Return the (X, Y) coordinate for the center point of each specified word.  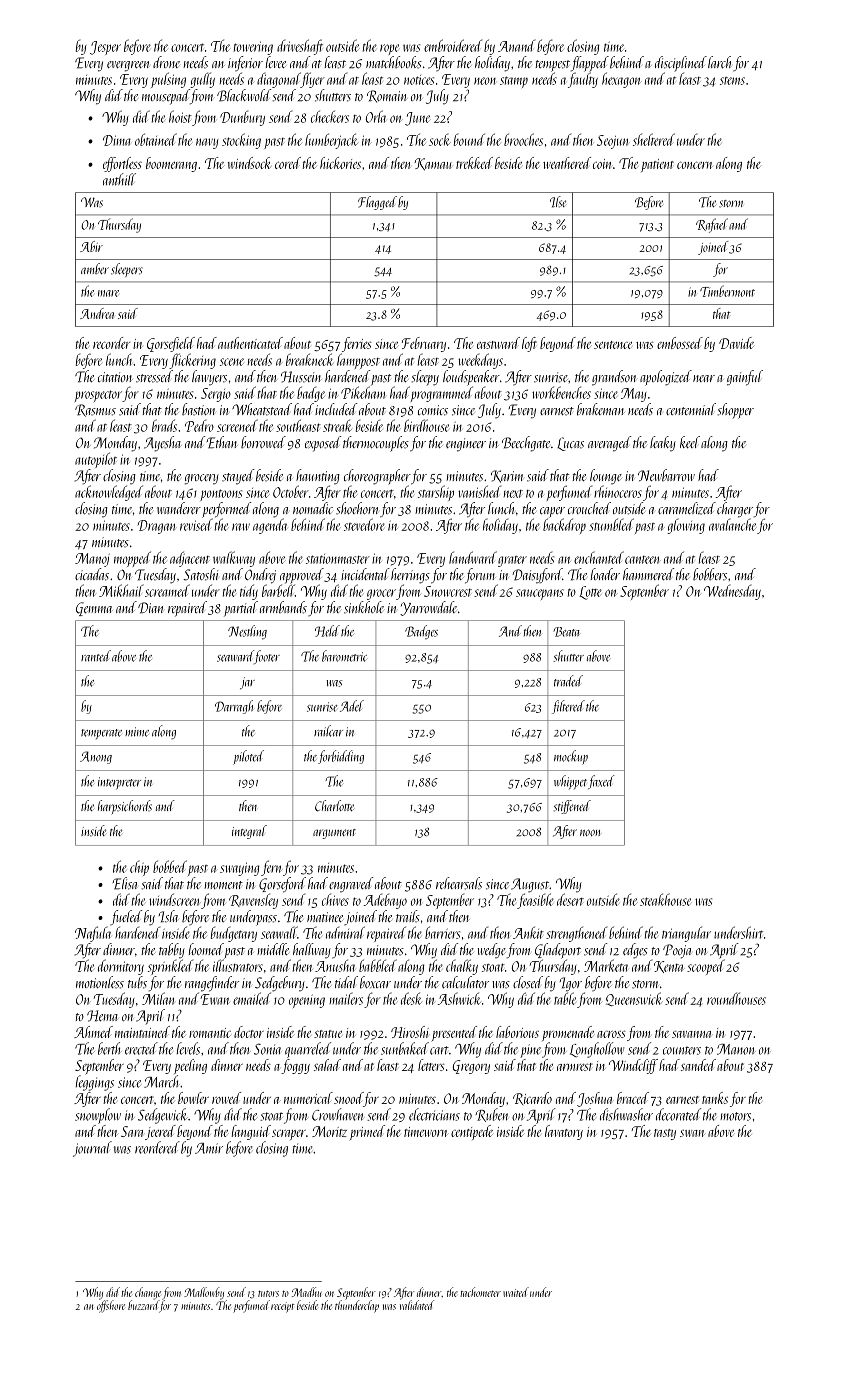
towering (253, 48)
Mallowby (204, 1293)
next (513, 494)
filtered (568, 707)
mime (137, 732)
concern (695, 165)
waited (516, 1292)
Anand (516, 46)
